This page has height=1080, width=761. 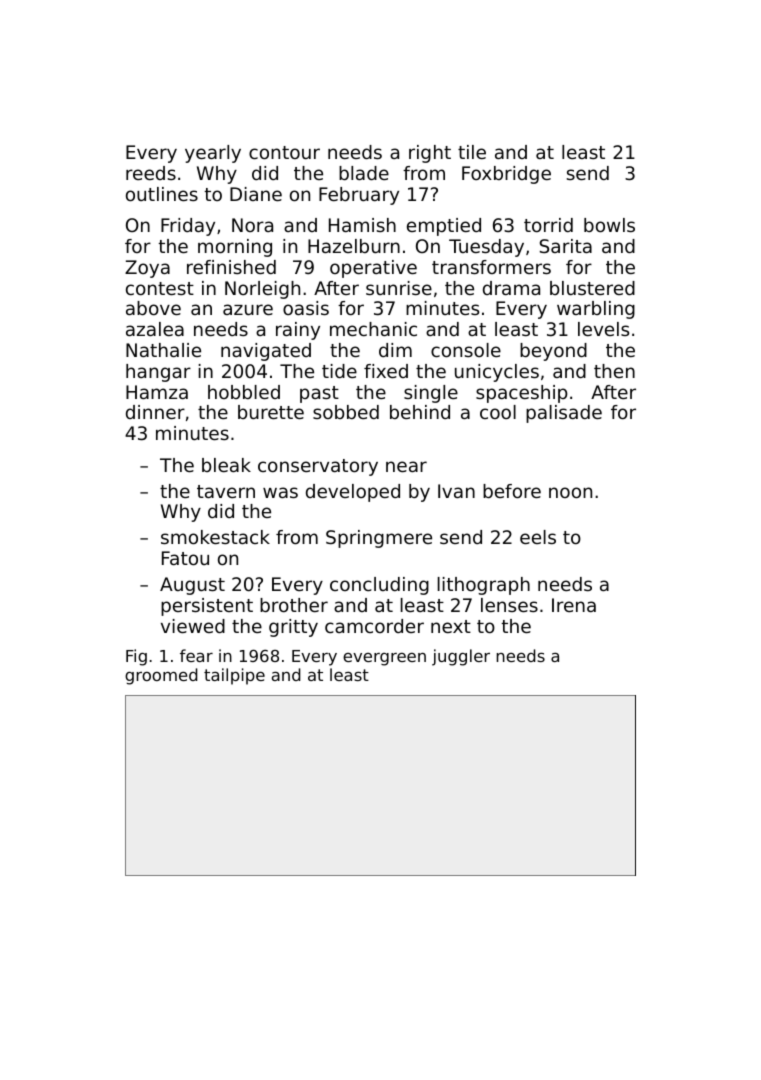 What do you see at coordinates (207, 607) in the page?
I see `persistent` at bounding box center [207, 607].
